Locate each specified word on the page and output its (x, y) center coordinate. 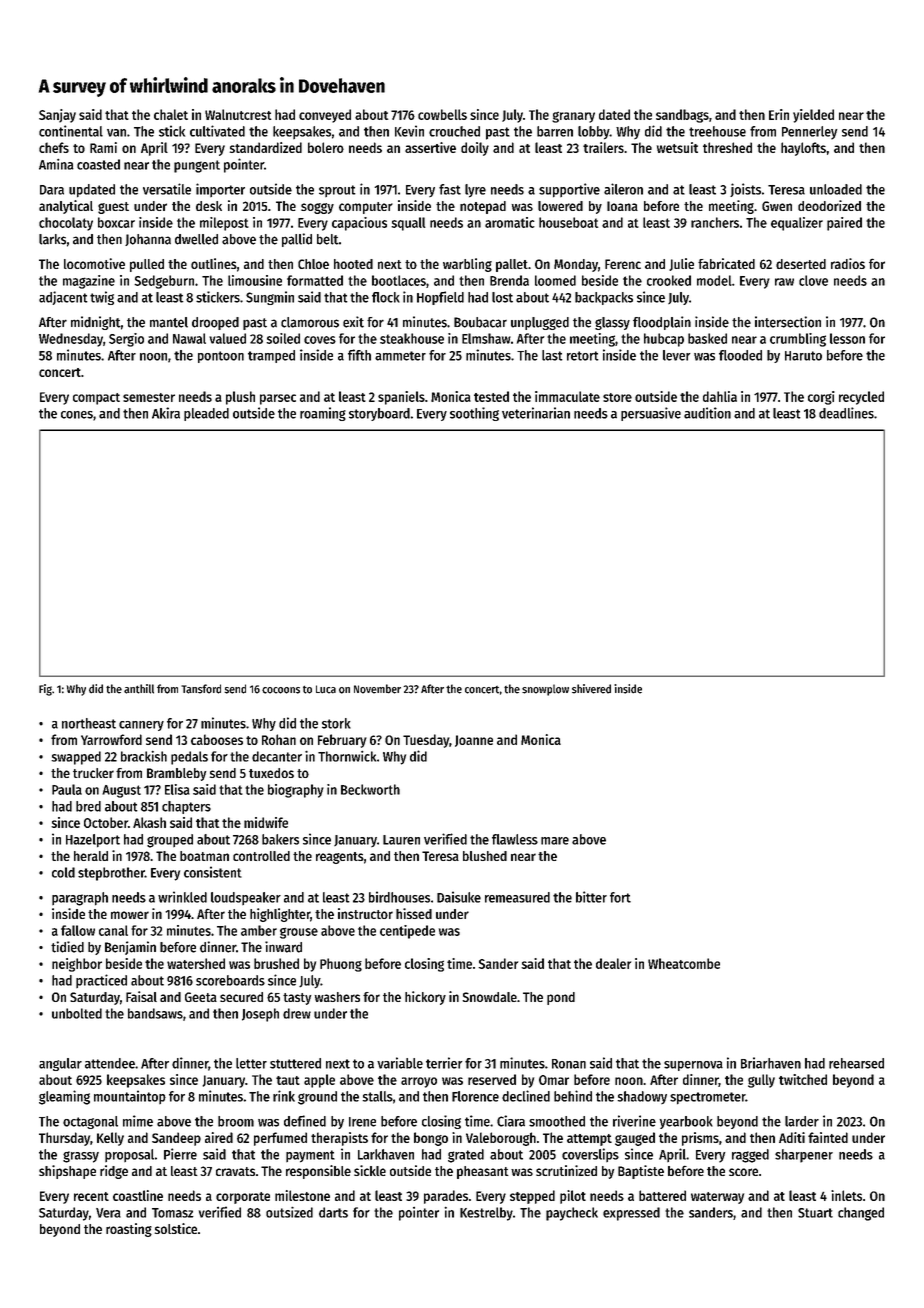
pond (561, 998)
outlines (214, 263)
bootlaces (399, 280)
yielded (813, 116)
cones (77, 415)
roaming (323, 414)
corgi (821, 398)
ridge (114, 1172)
